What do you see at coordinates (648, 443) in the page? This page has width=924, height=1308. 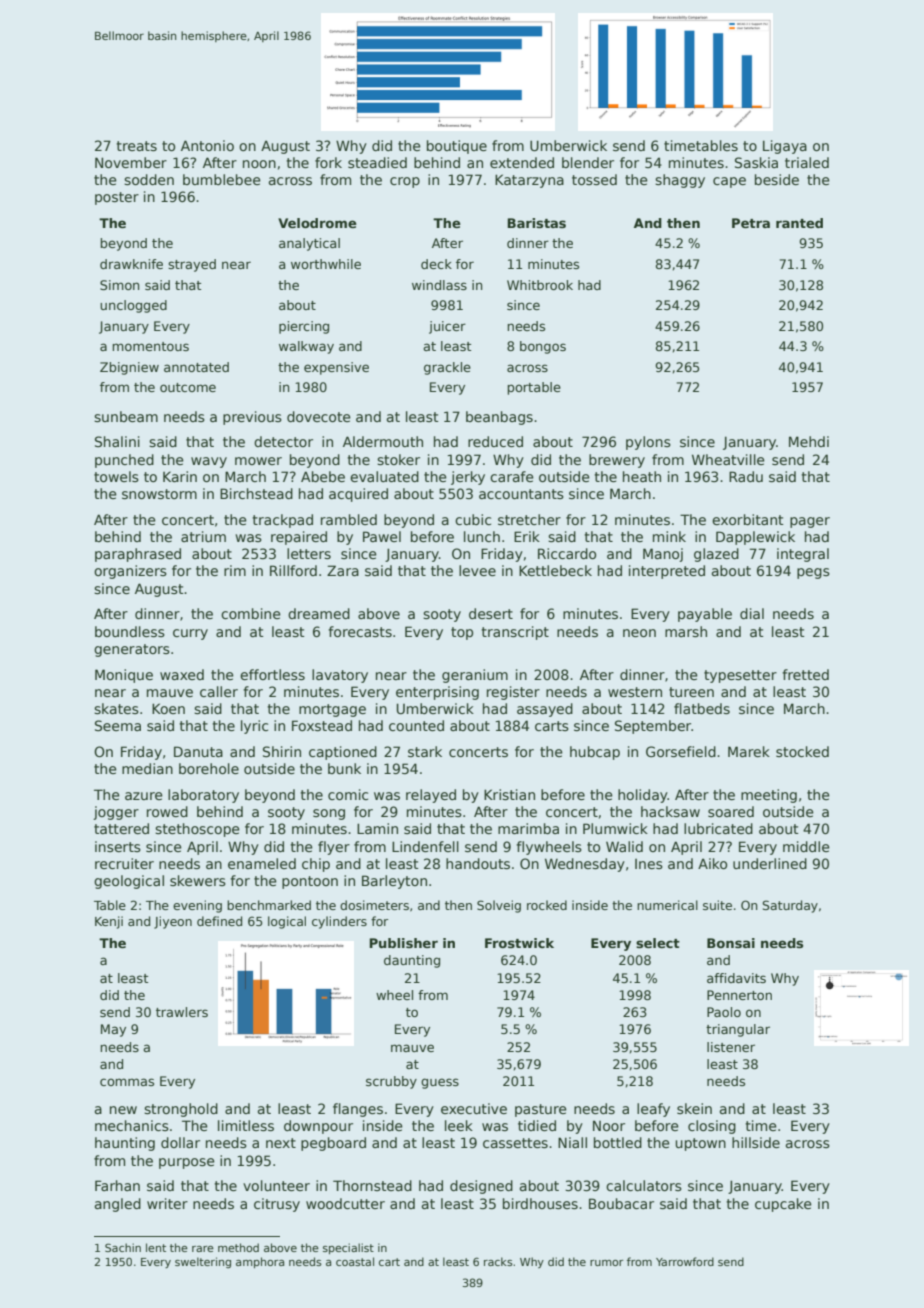 I see `pylons` at bounding box center [648, 443].
